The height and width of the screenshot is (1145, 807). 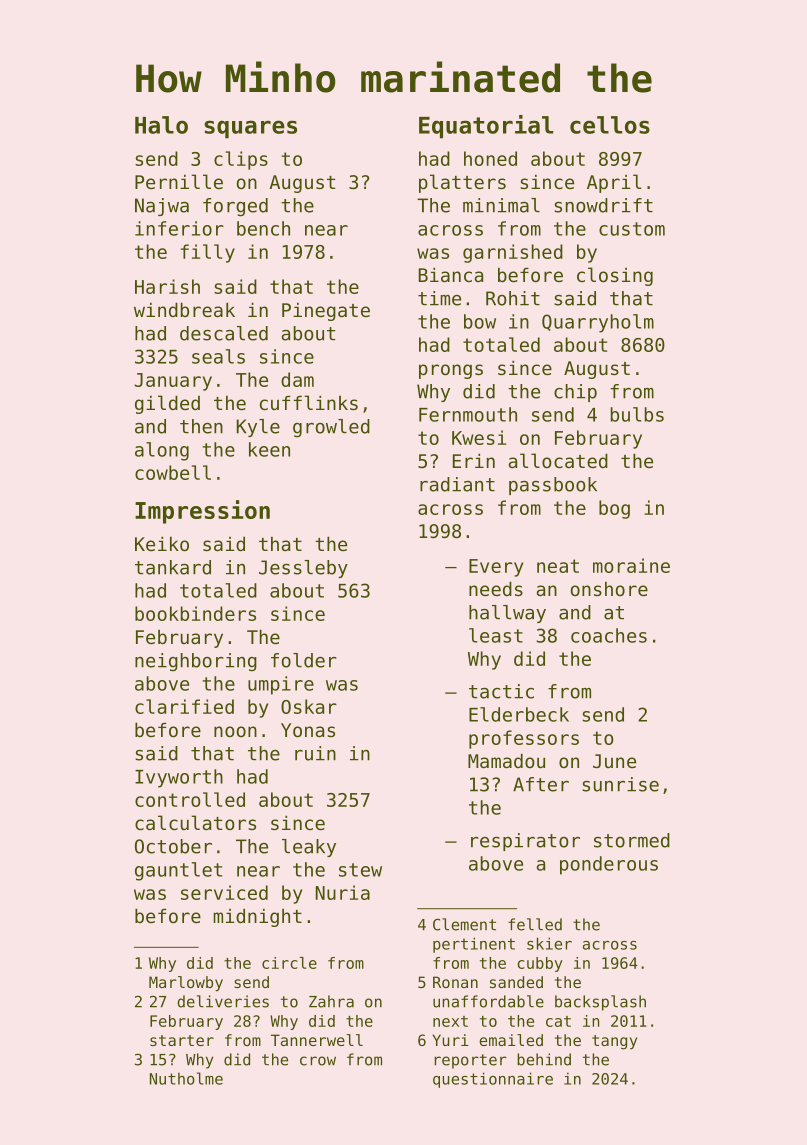 What do you see at coordinates (315, 753) in the screenshot?
I see `ruin` at bounding box center [315, 753].
